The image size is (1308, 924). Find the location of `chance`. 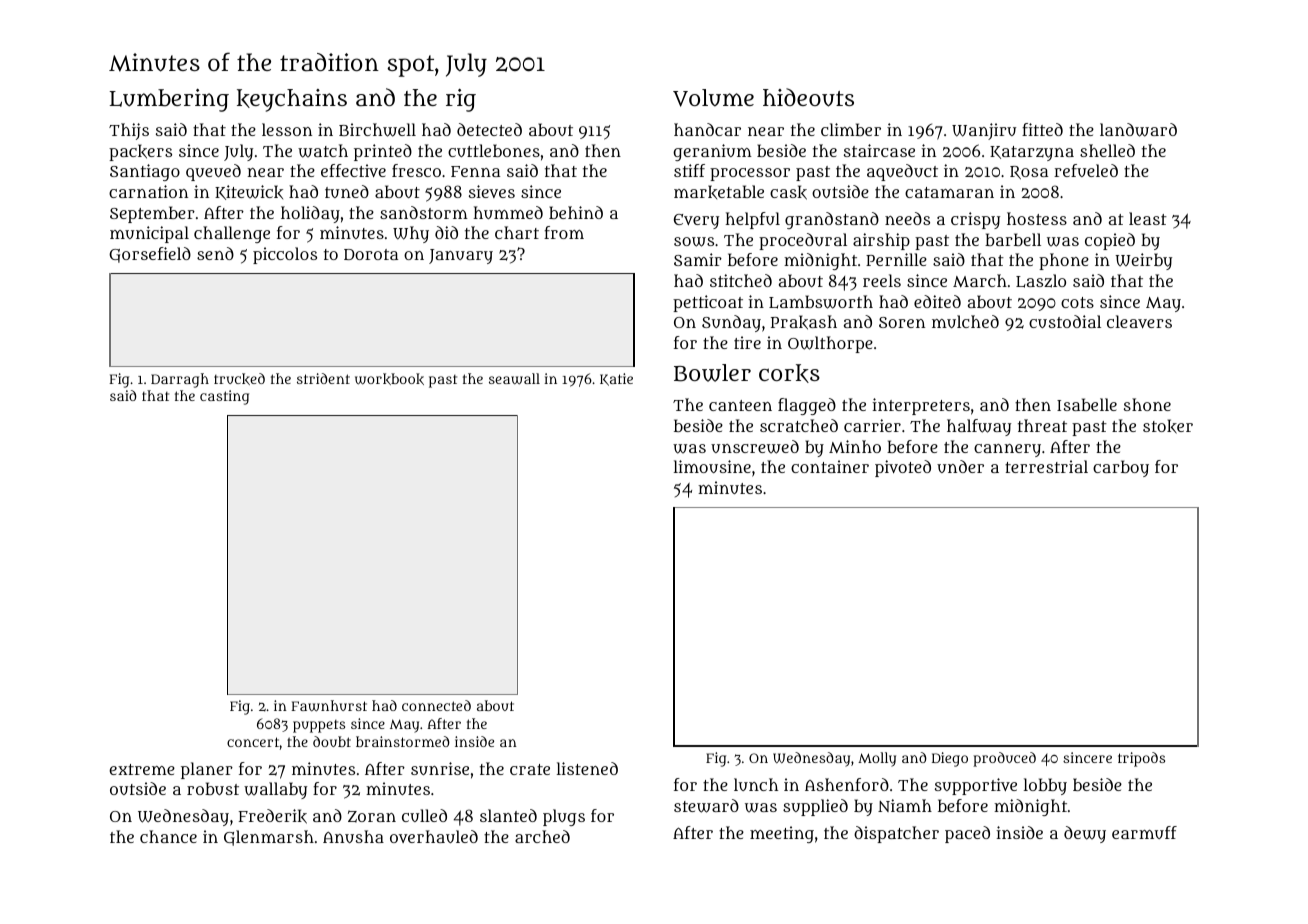

chance is located at coordinates (168, 836).
